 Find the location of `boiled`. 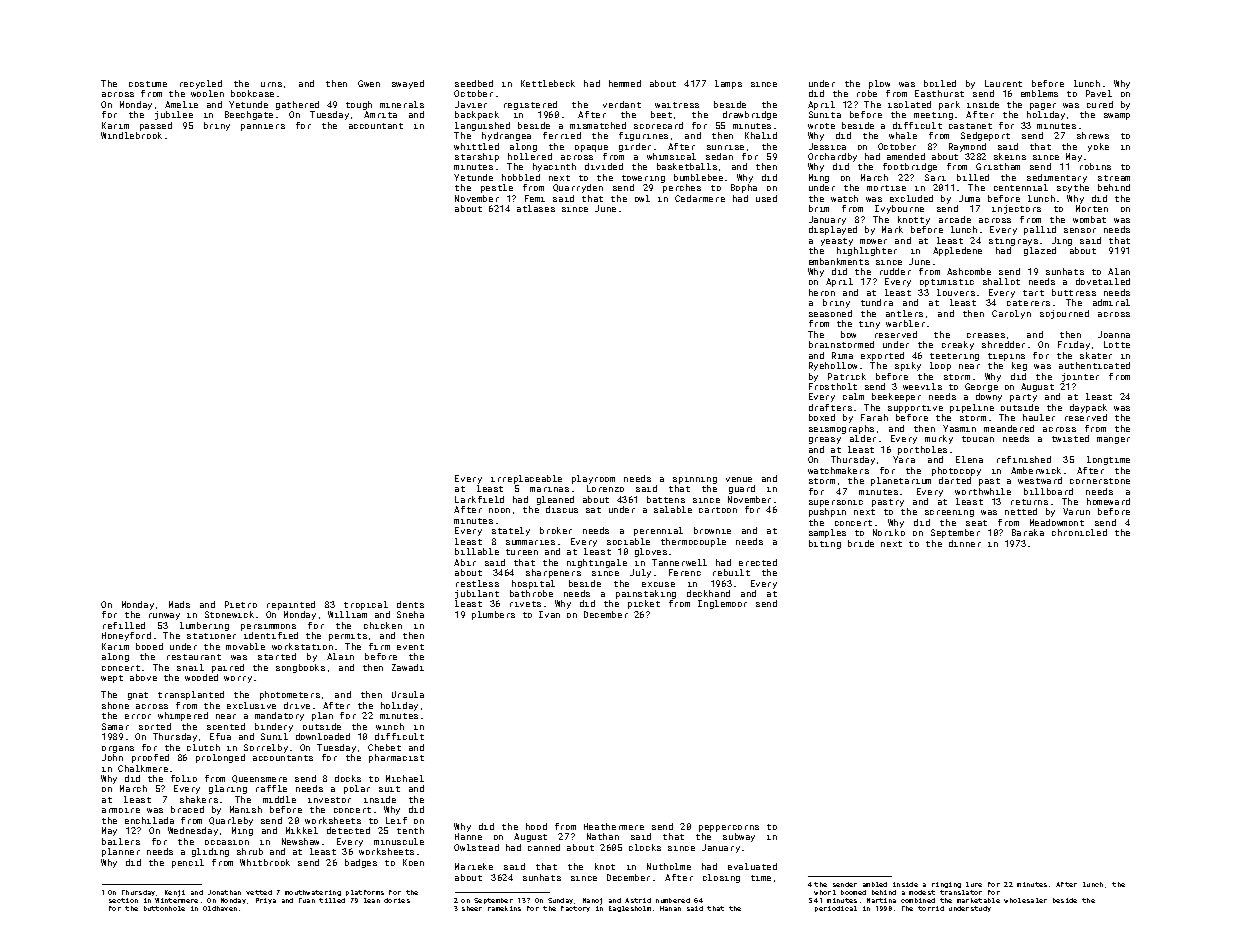

boiled is located at coordinates (940, 83).
